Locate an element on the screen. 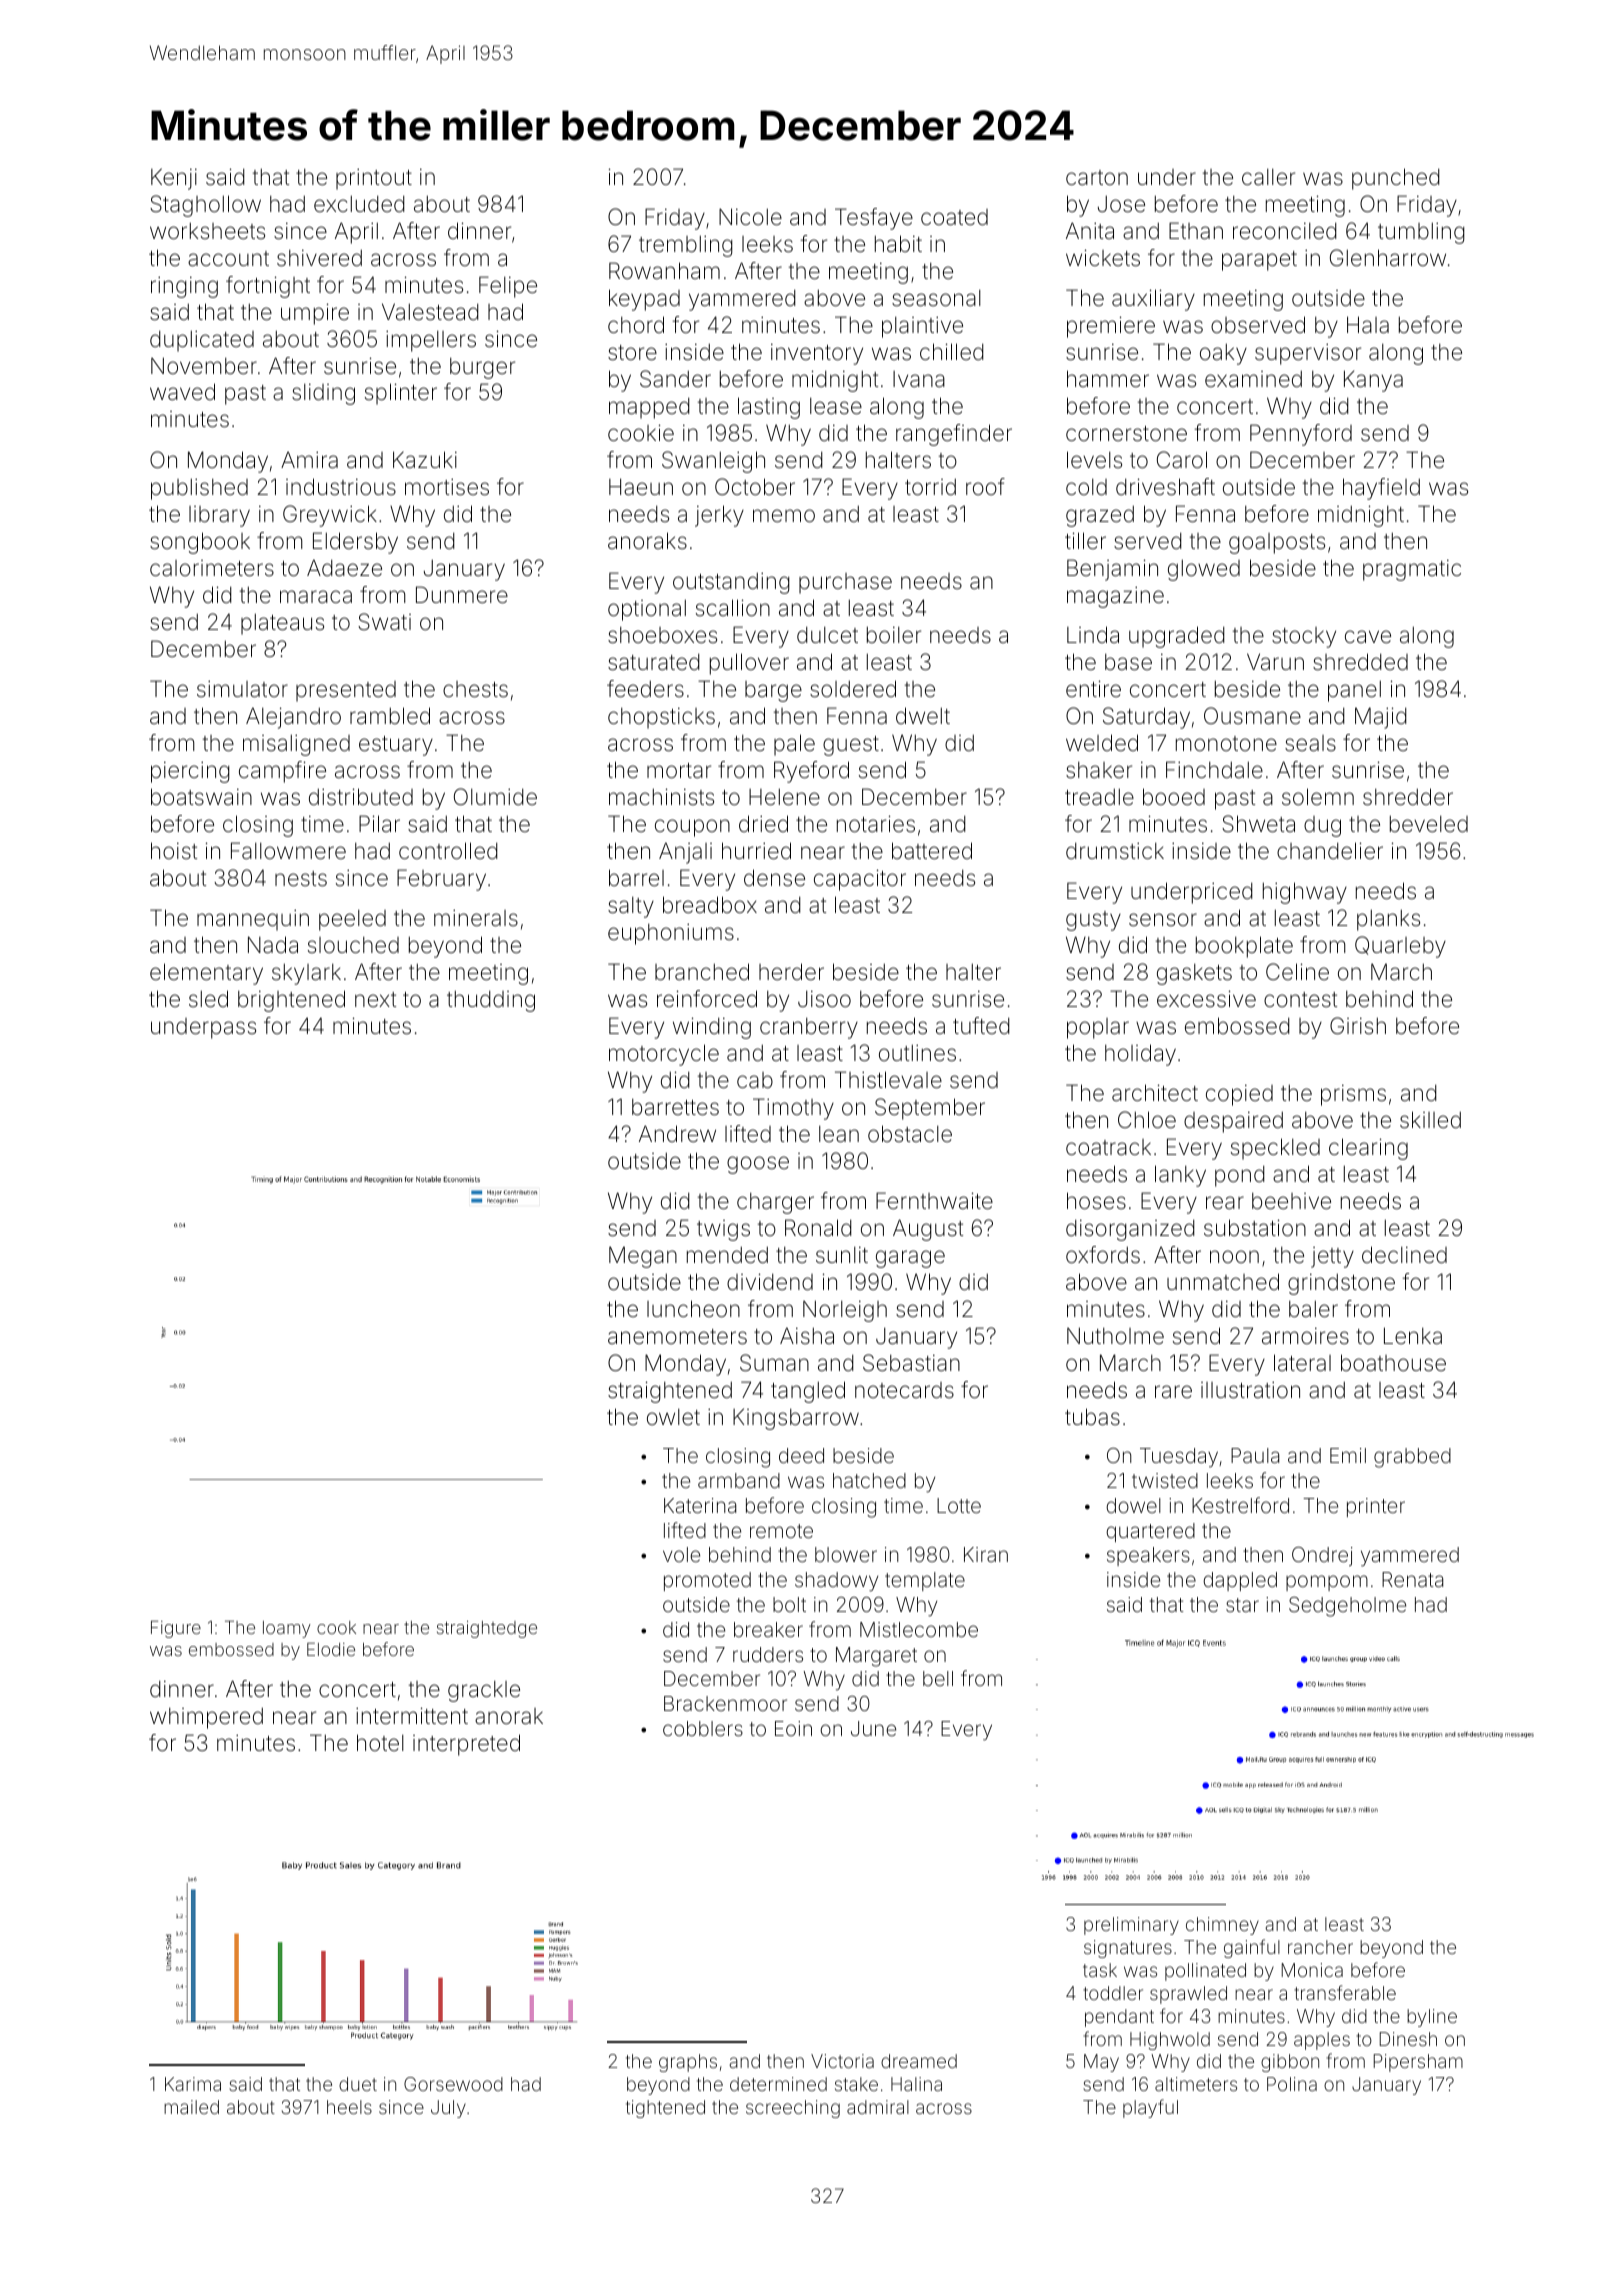 The image size is (1620, 2292). grackle is located at coordinates (484, 1691).
